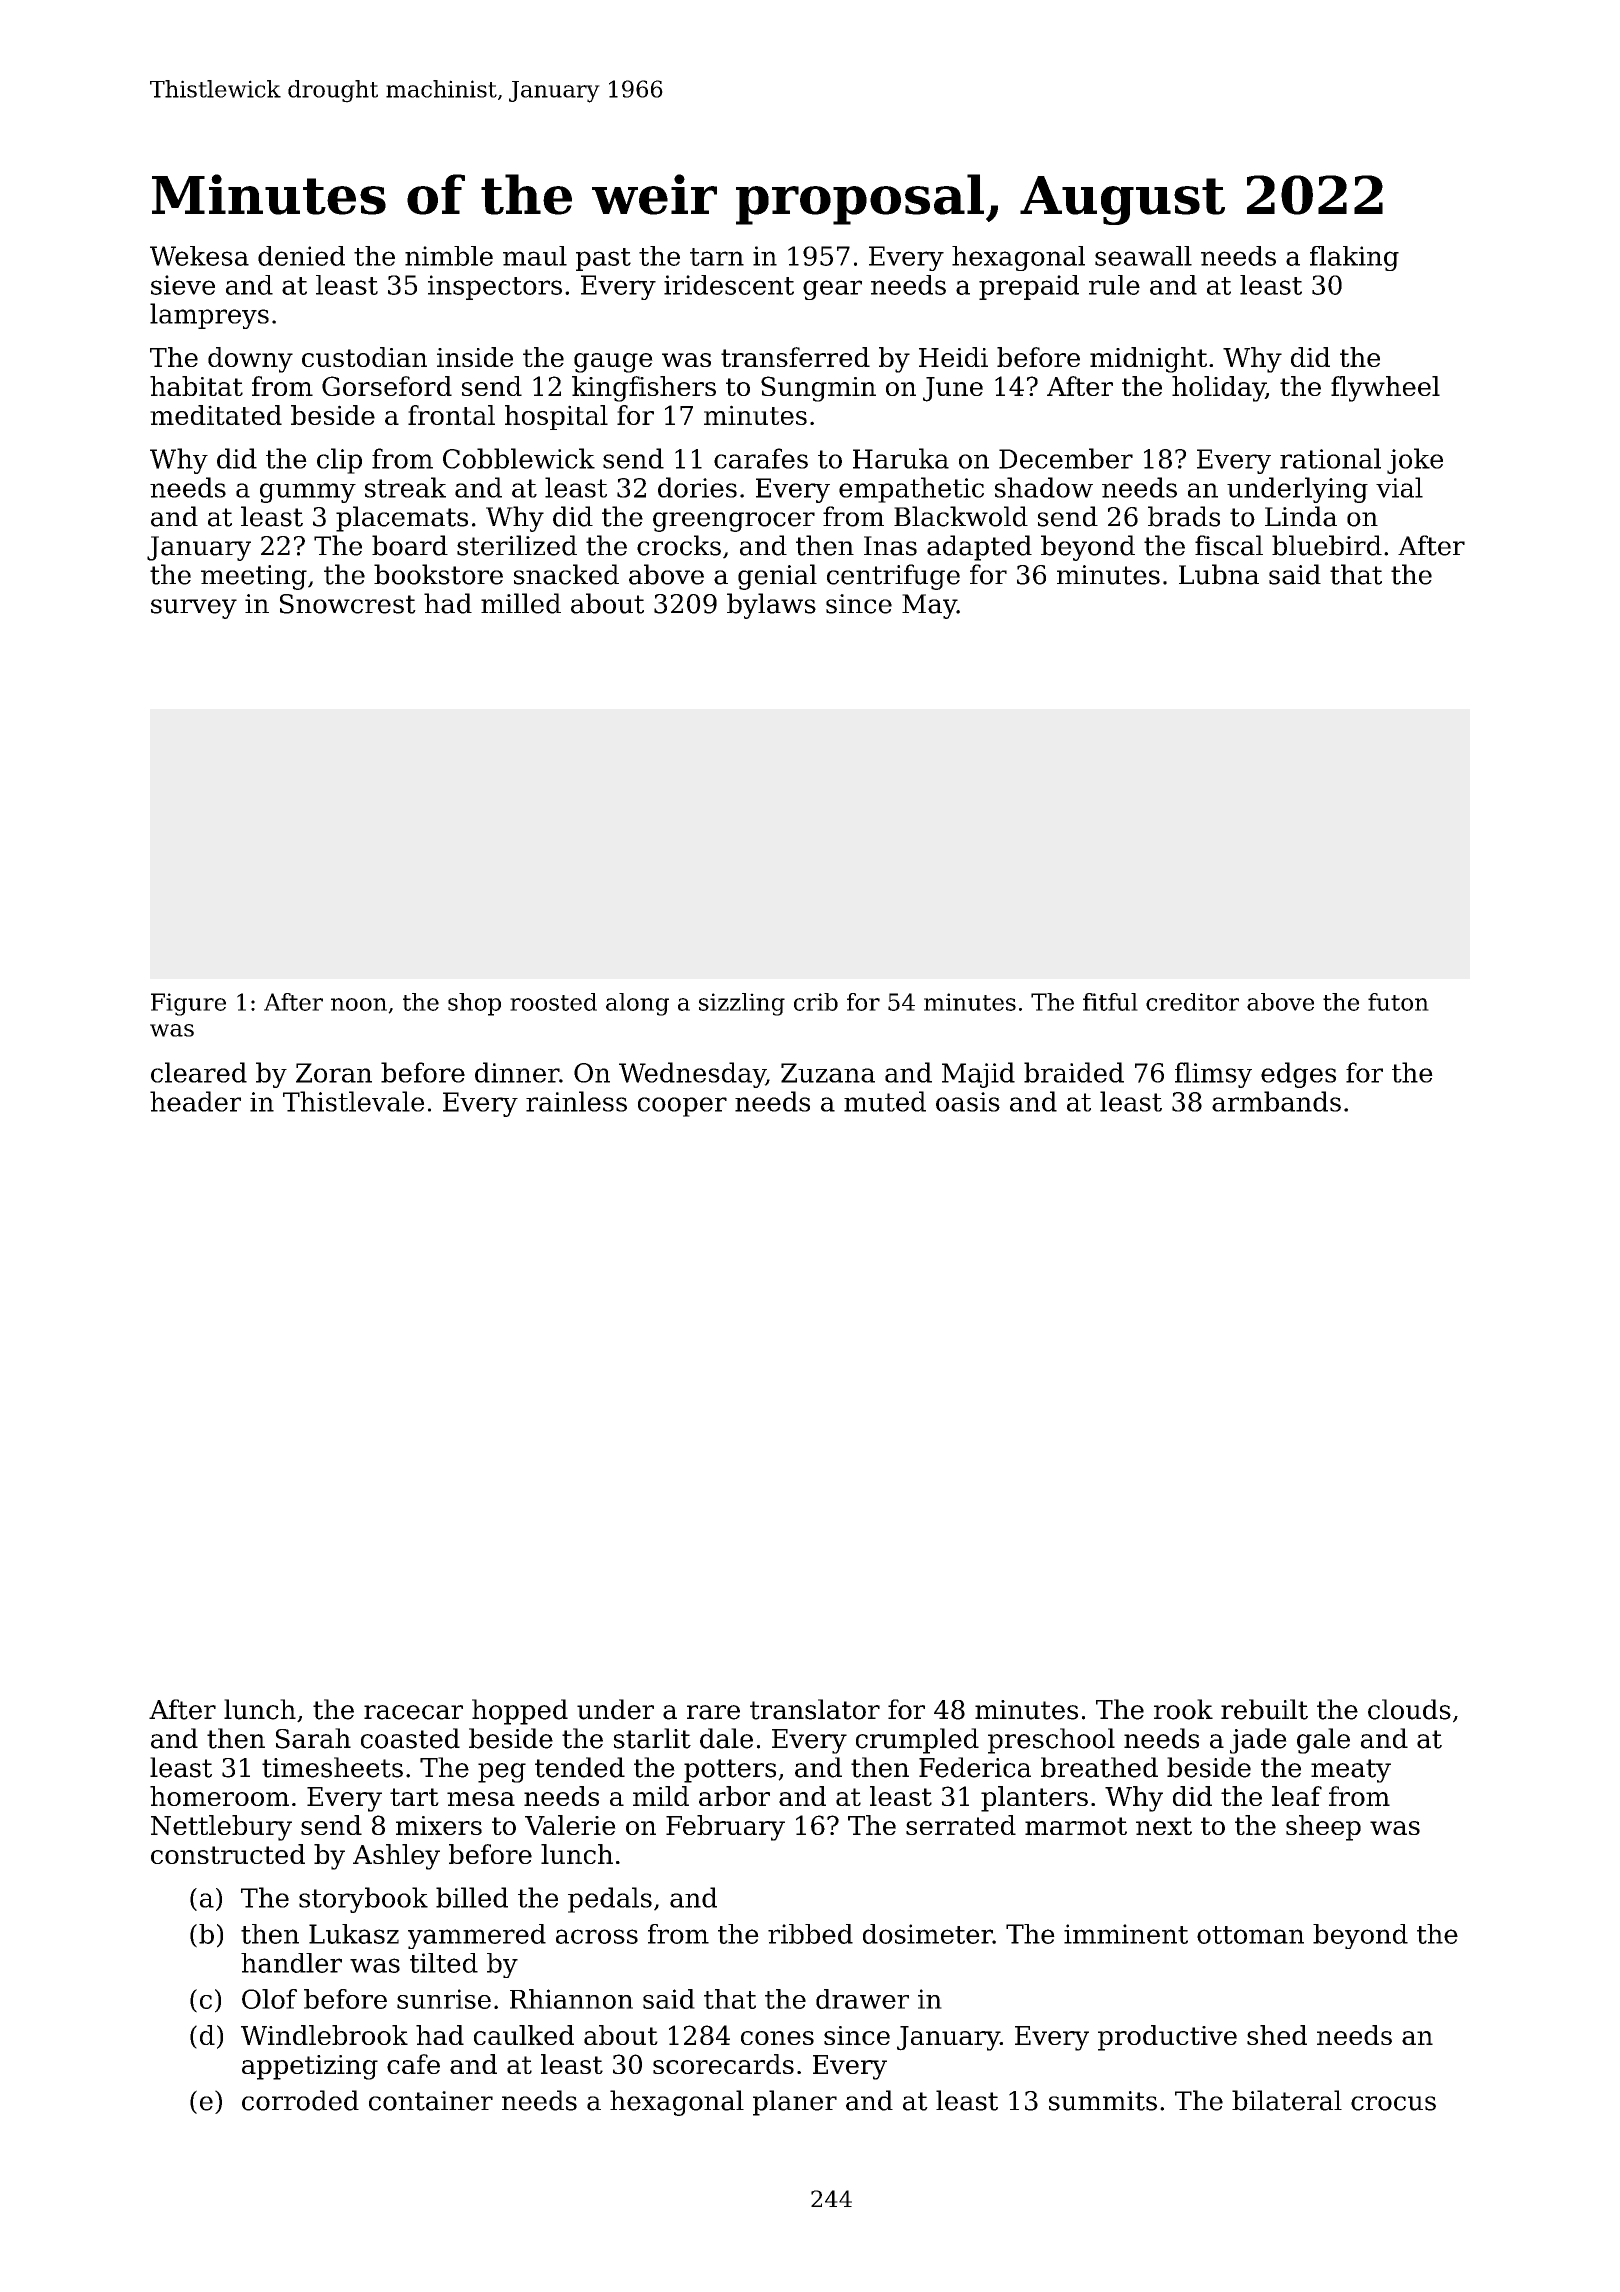  What do you see at coordinates (332, 1767) in the image?
I see `timesheets` at bounding box center [332, 1767].
